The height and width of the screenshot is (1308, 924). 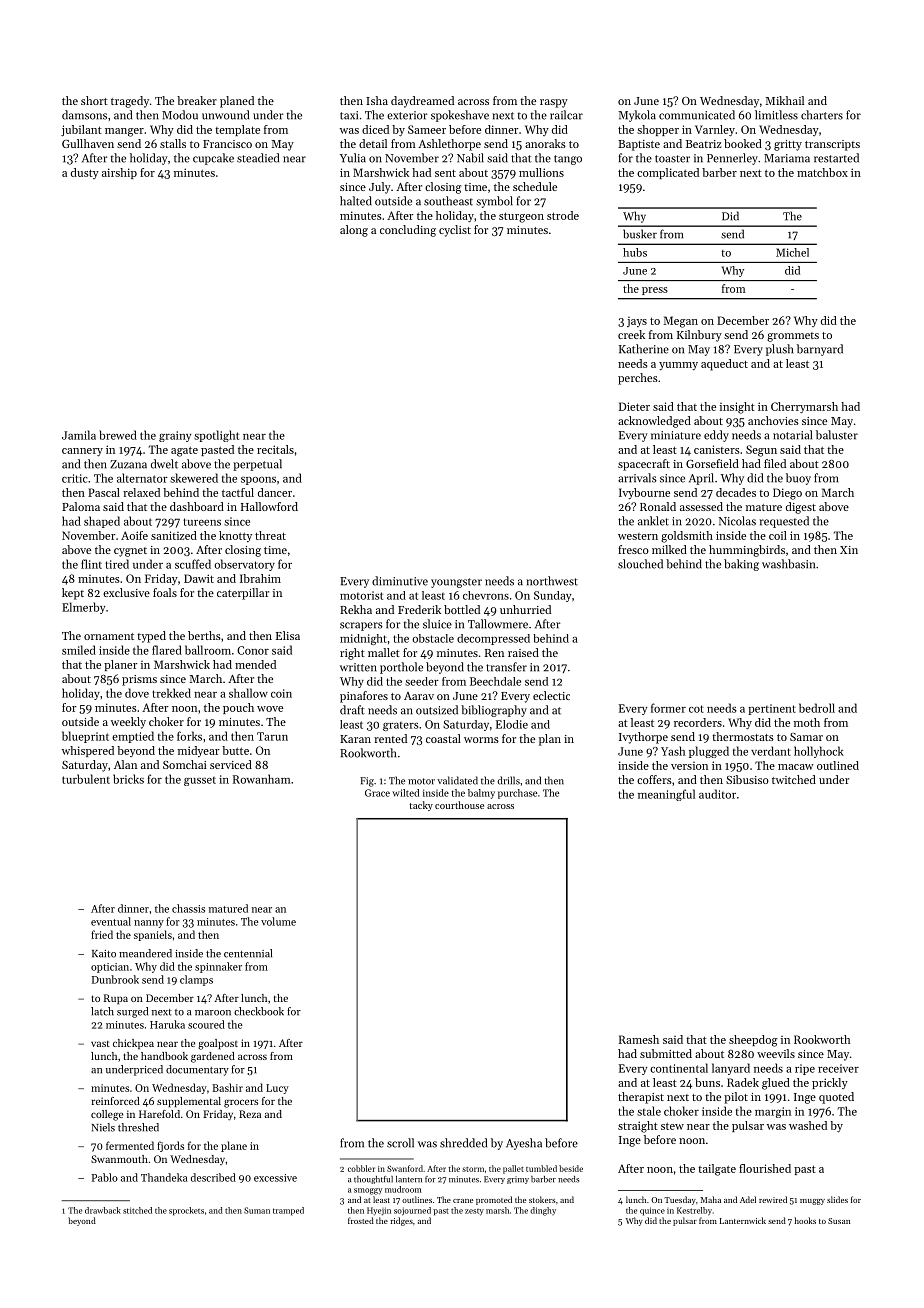 I want to click on hooks, so click(x=805, y=1220).
